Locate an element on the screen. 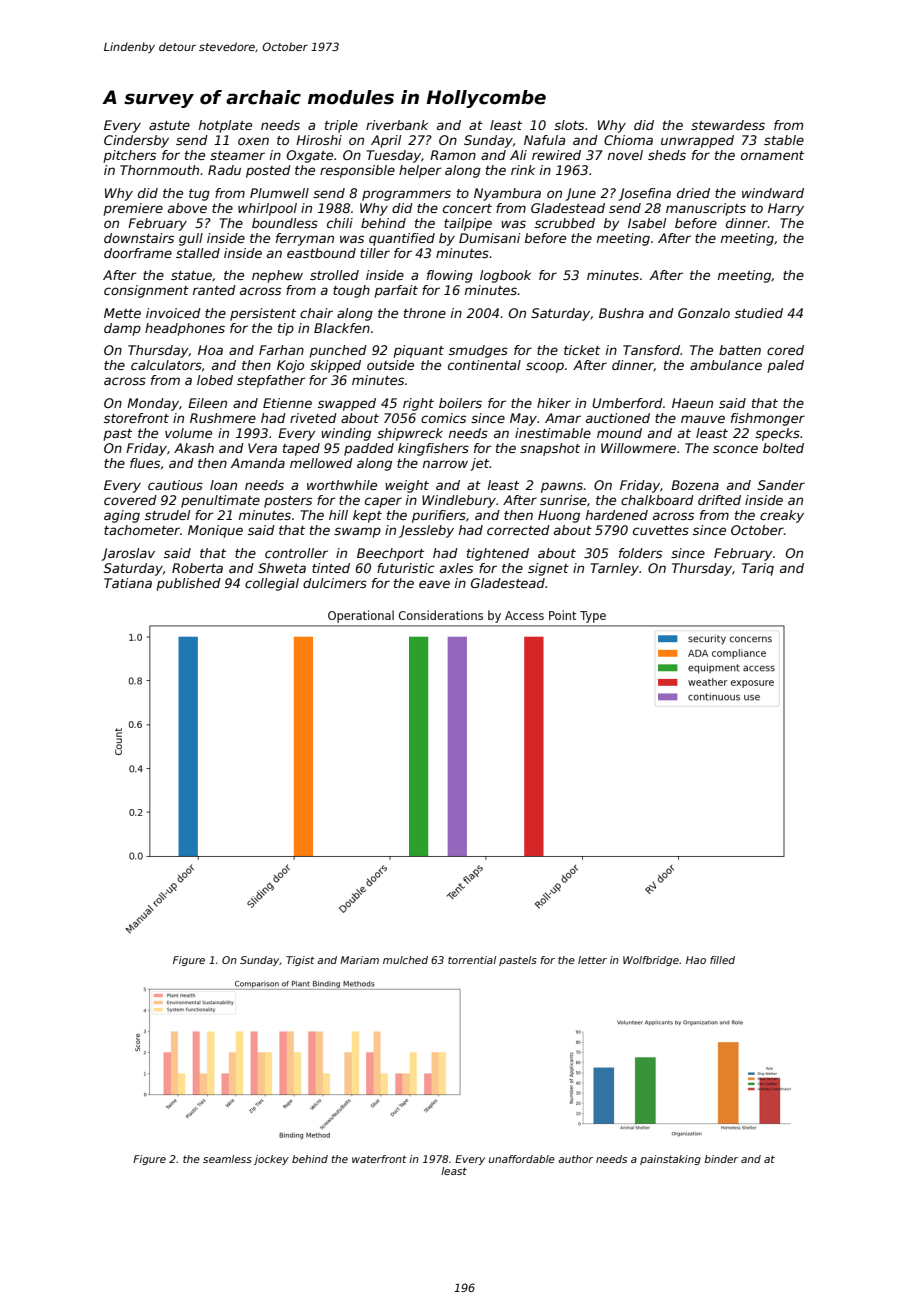 Image resolution: width=908 pixels, height=1316 pixels. binder is located at coordinates (721, 1159).
